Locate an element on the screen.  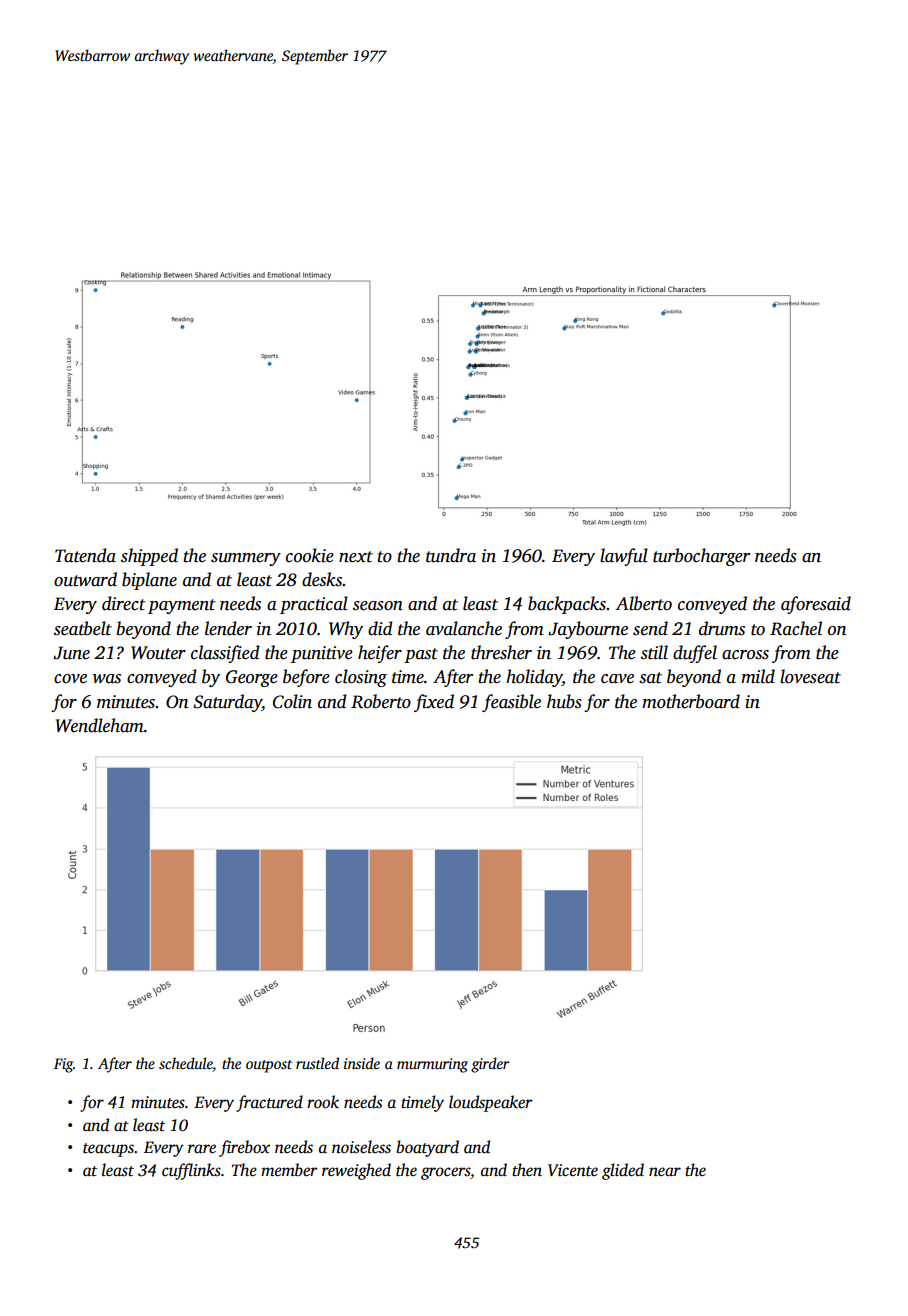
near is located at coordinates (665, 1172).
